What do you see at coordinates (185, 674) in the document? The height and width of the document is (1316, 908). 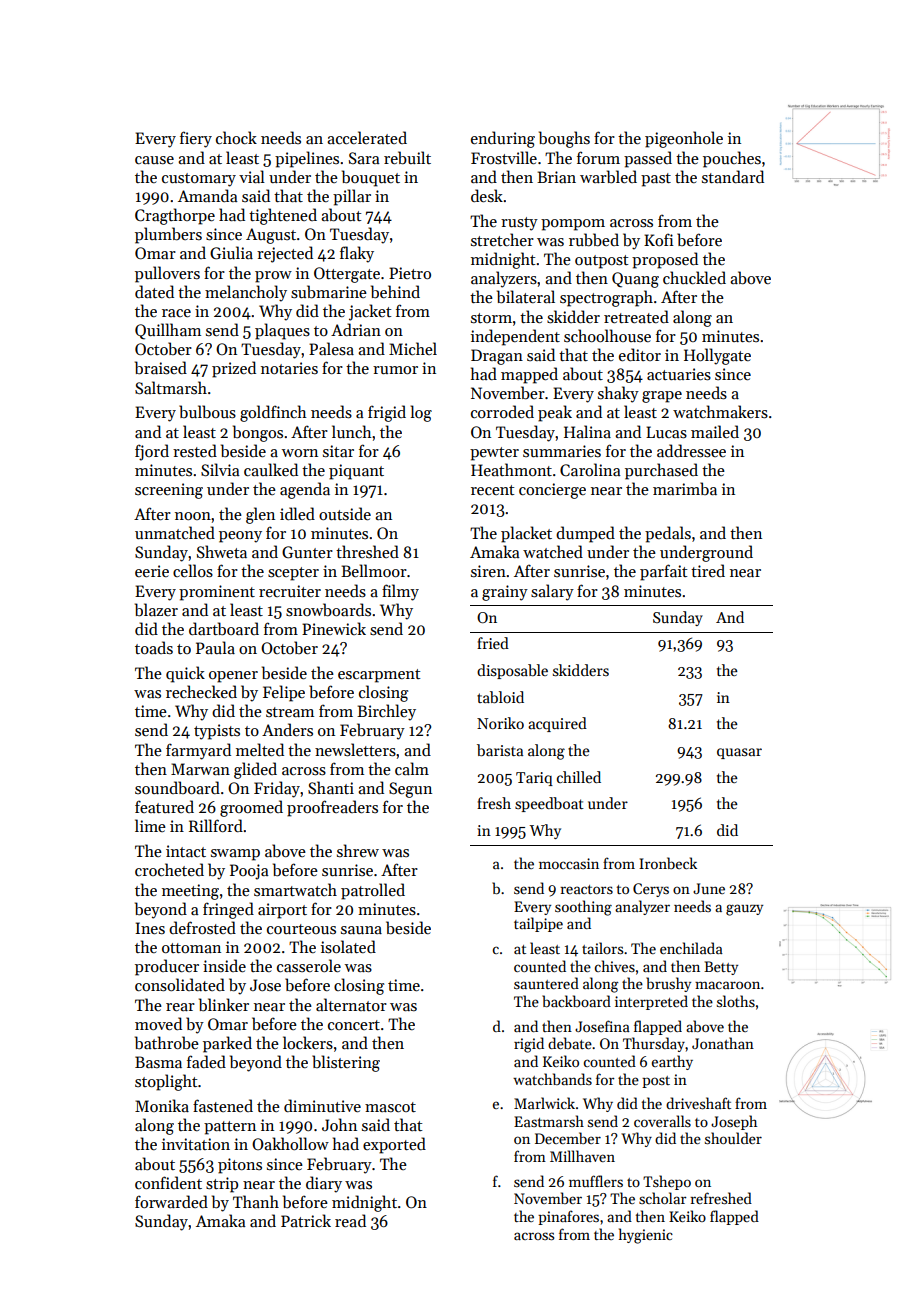 I see `quick` at bounding box center [185, 674].
